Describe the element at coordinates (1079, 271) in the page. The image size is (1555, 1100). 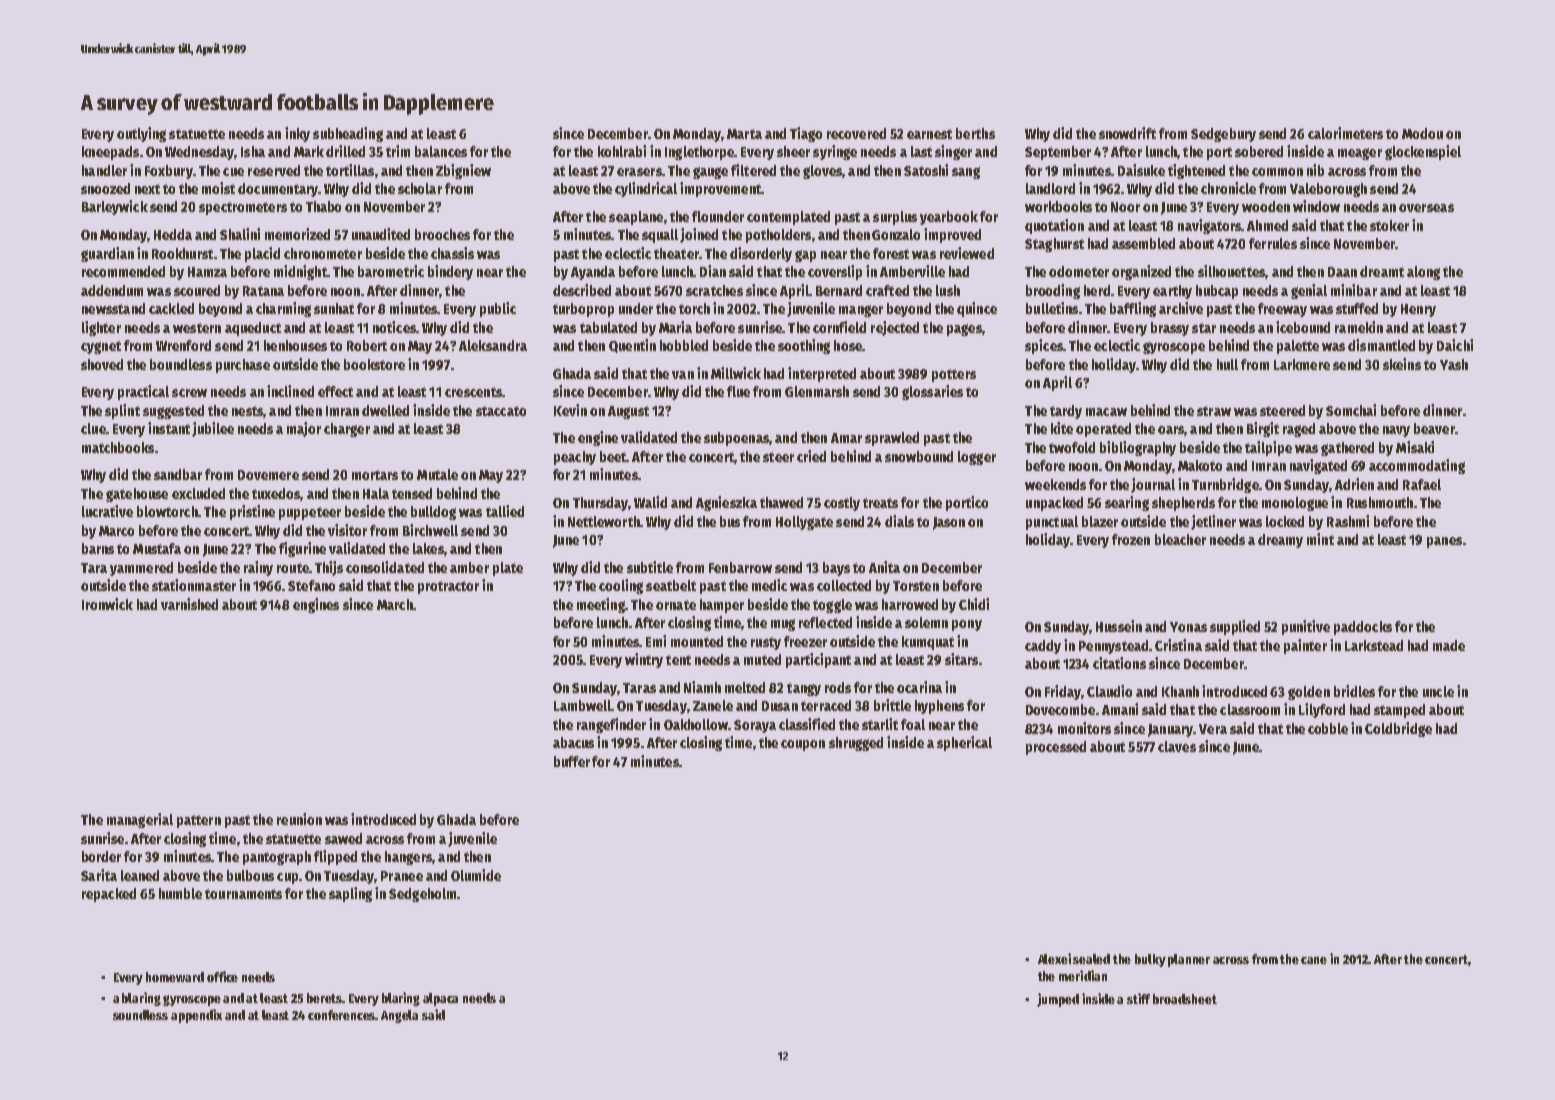
I see `odometer` at that location.
